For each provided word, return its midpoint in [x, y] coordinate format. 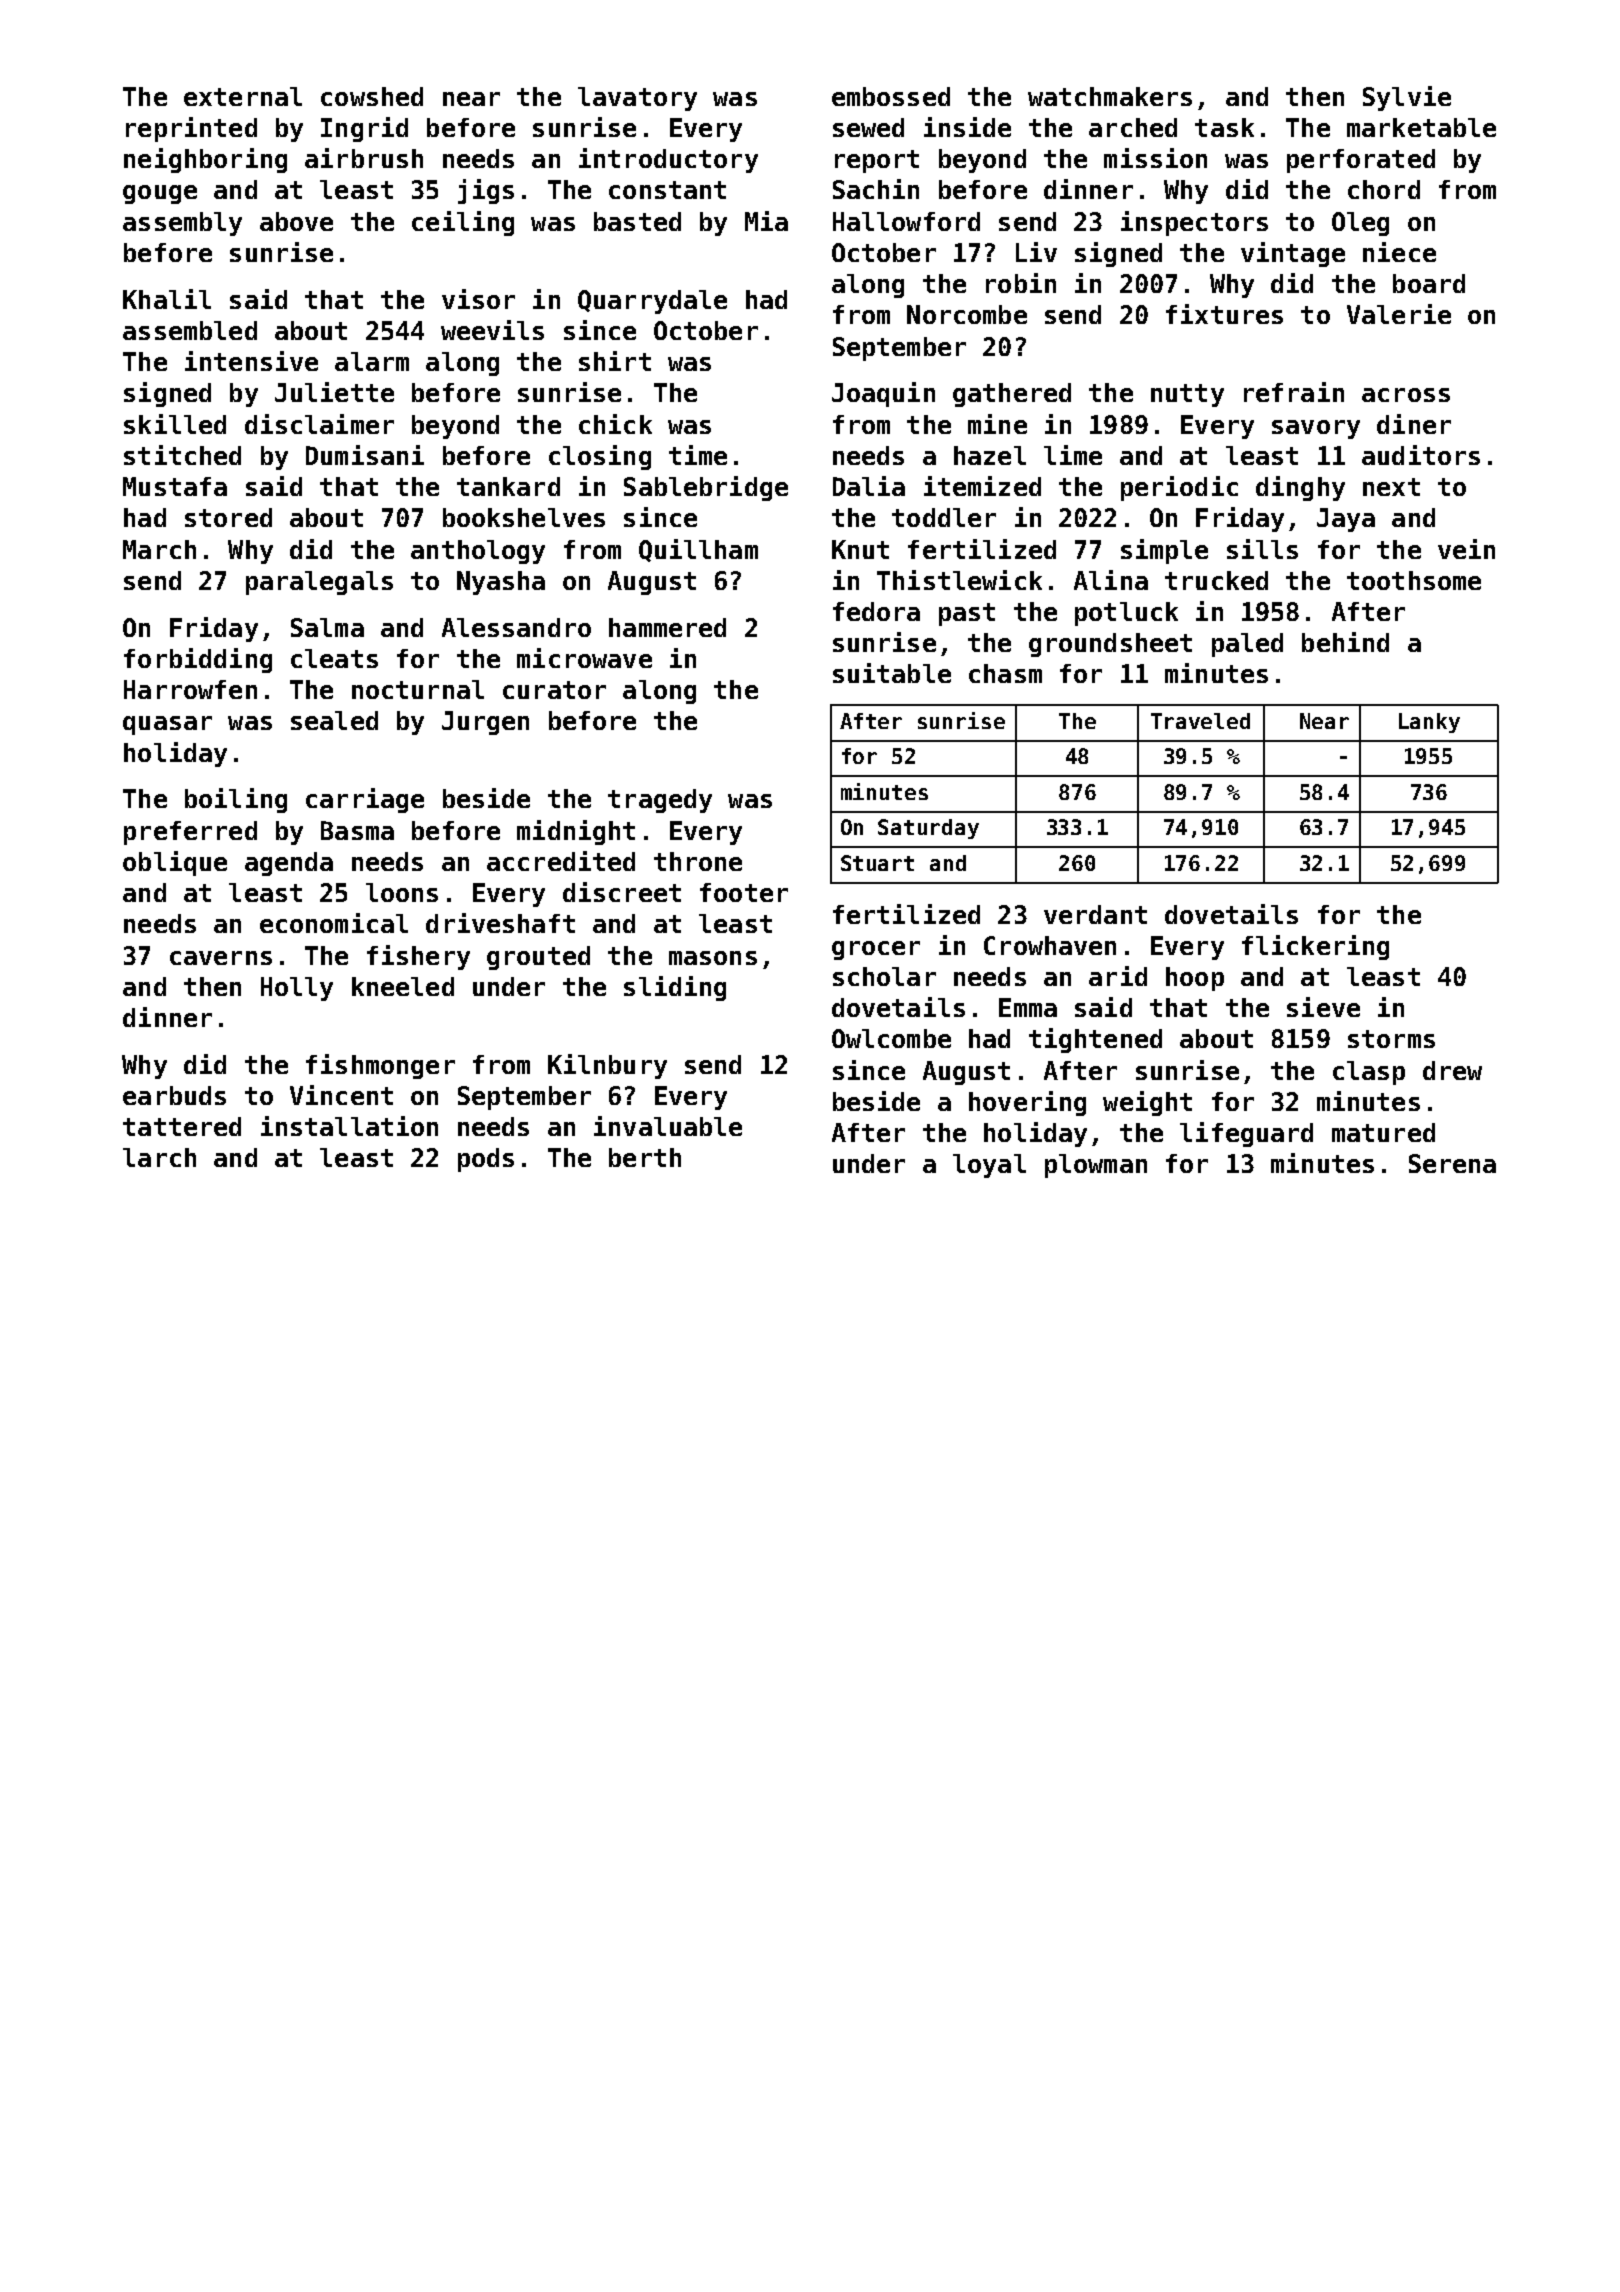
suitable [892, 673]
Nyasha [501, 583]
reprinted [191, 129]
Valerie [1399, 314]
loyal [989, 1166]
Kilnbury [607, 1066]
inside [967, 127]
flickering [1315, 947]
